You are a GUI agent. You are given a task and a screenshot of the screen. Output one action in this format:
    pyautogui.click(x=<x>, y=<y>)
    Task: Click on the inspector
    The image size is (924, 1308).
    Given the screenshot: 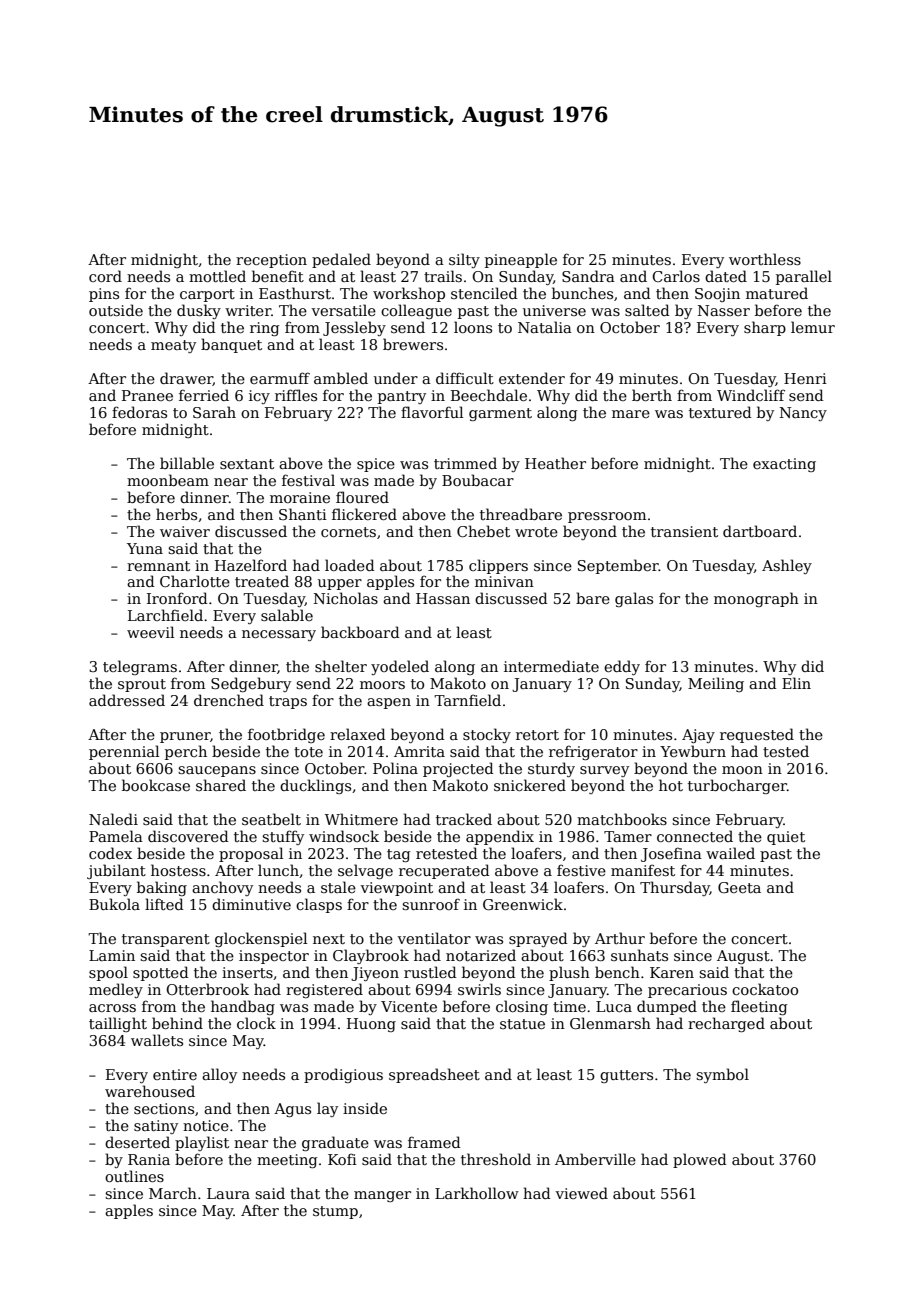 What is the action you would take?
    pyautogui.click(x=274, y=957)
